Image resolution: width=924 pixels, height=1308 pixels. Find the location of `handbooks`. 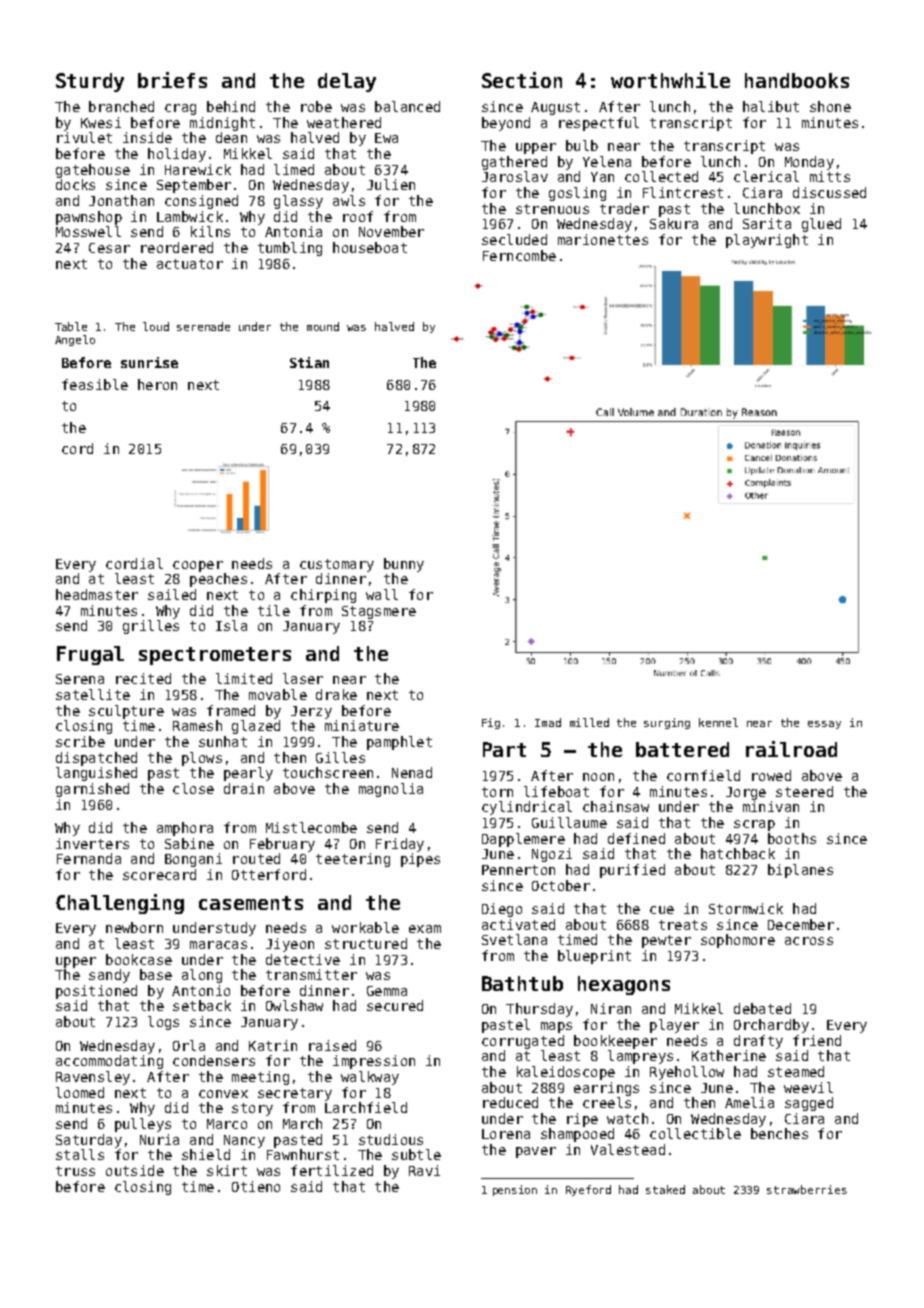

handbooks is located at coordinates (797, 80).
